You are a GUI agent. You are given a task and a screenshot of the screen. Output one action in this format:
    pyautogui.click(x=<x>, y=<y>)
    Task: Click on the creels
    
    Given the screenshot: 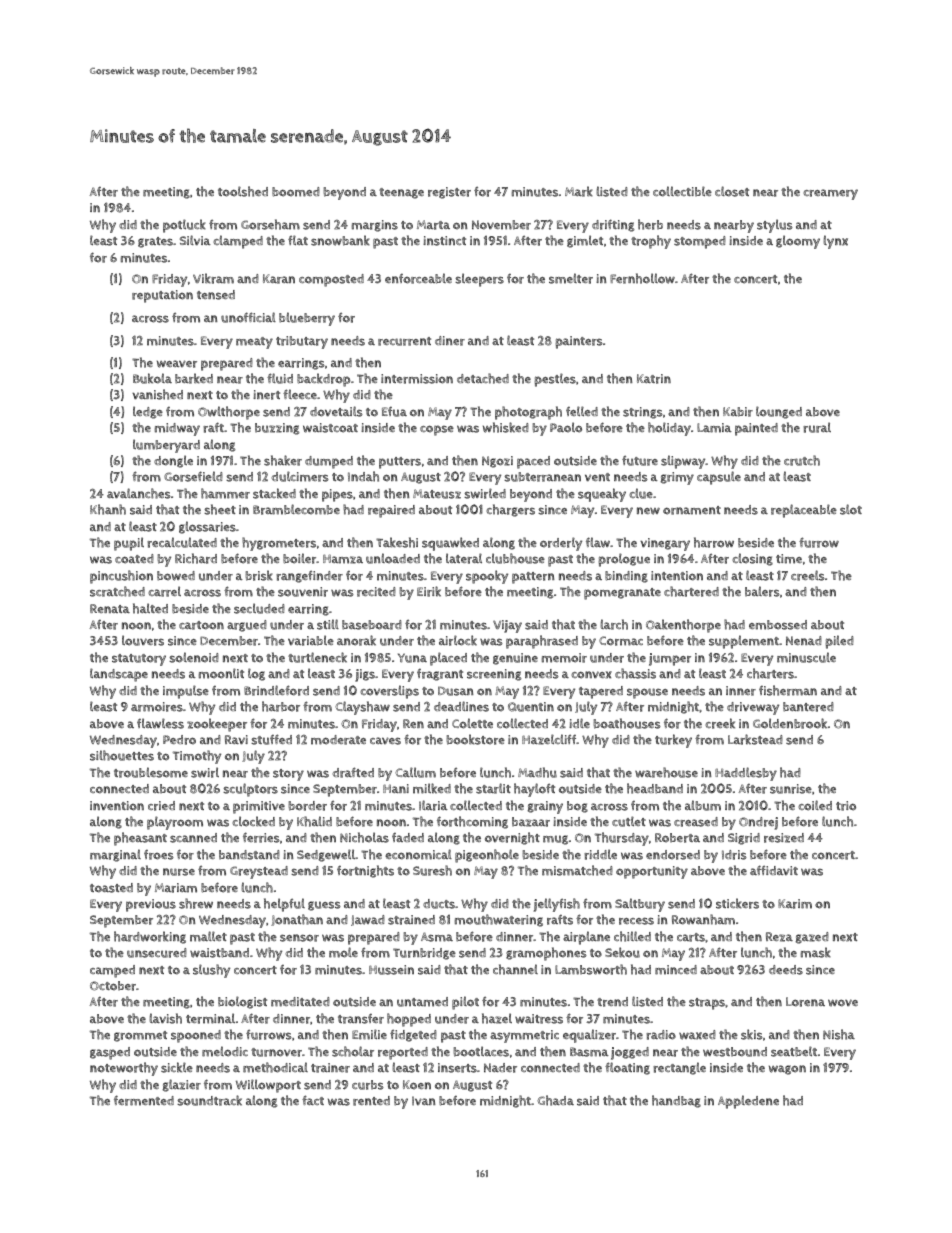 What is the action you would take?
    pyautogui.click(x=808, y=575)
